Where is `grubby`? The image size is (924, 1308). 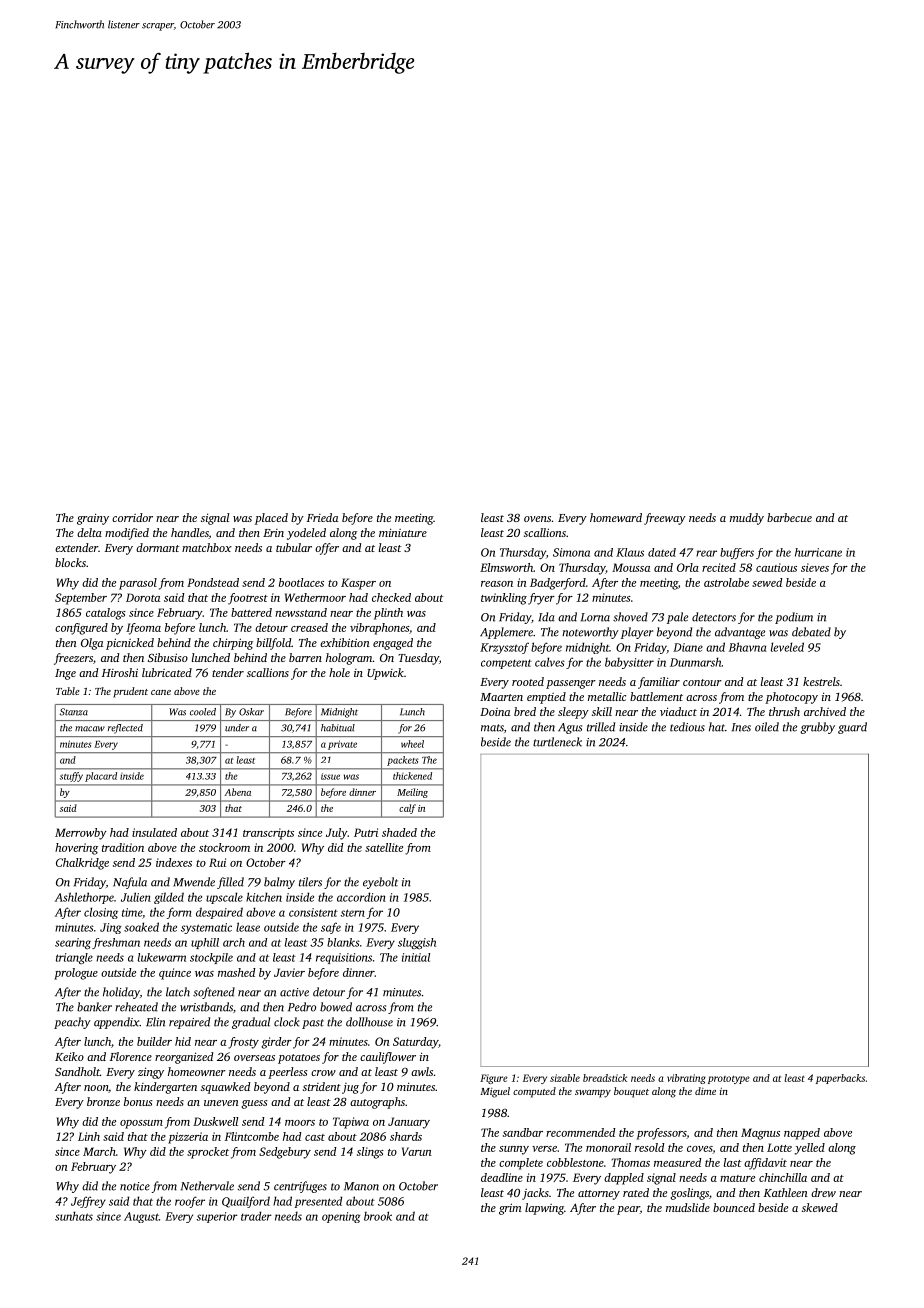
grubby is located at coordinates (817, 728).
